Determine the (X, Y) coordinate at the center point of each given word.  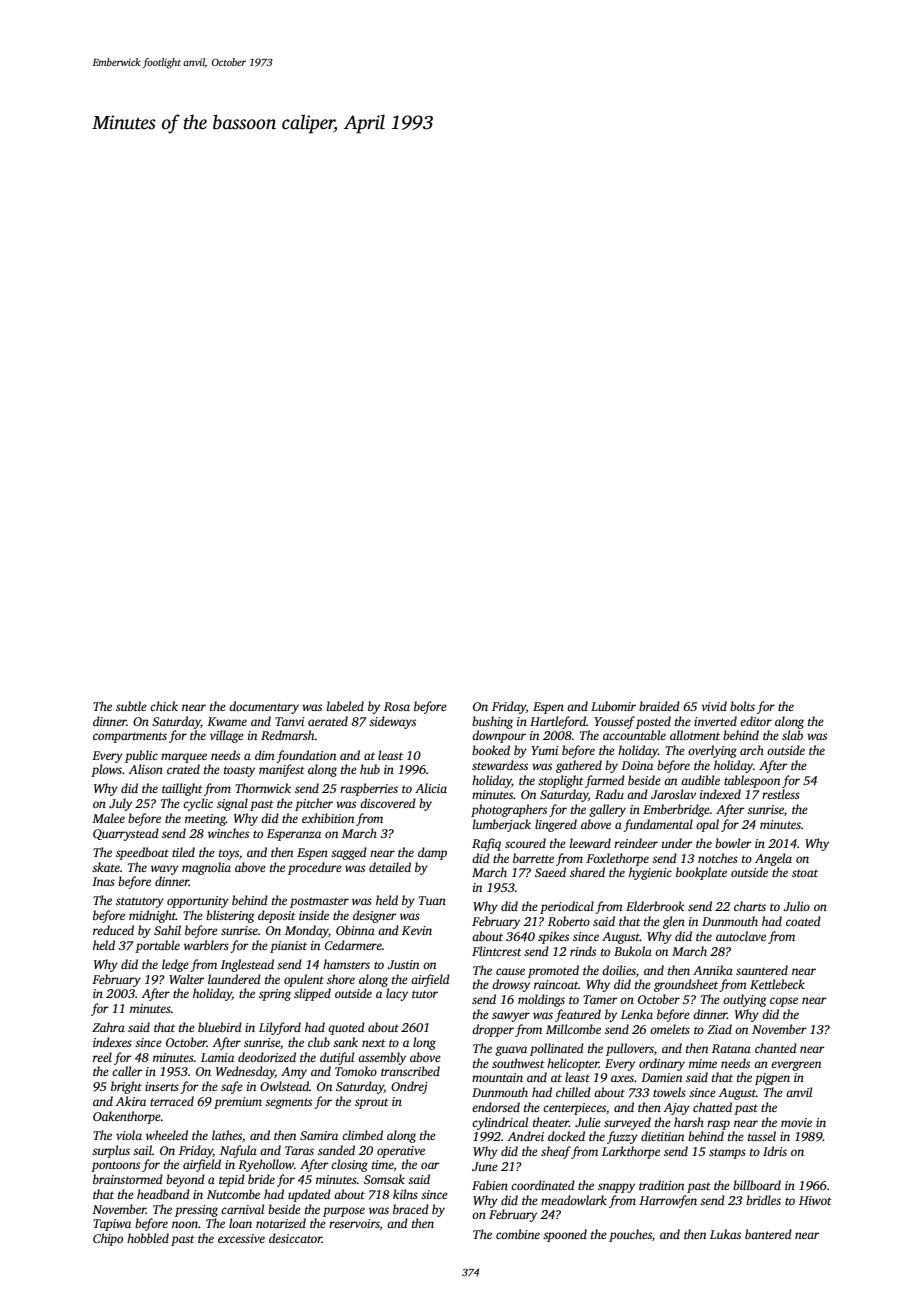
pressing (196, 1211)
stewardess (500, 765)
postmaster (319, 902)
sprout (372, 1103)
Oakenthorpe (127, 1117)
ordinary (662, 1064)
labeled (345, 706)
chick (164, 706)
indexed (720, 794)
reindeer (636, 843)
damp (432, 853)
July (120, 804)
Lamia (217, 1057)
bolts (742, 706)
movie (796, 1122)
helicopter (573, 1064)
